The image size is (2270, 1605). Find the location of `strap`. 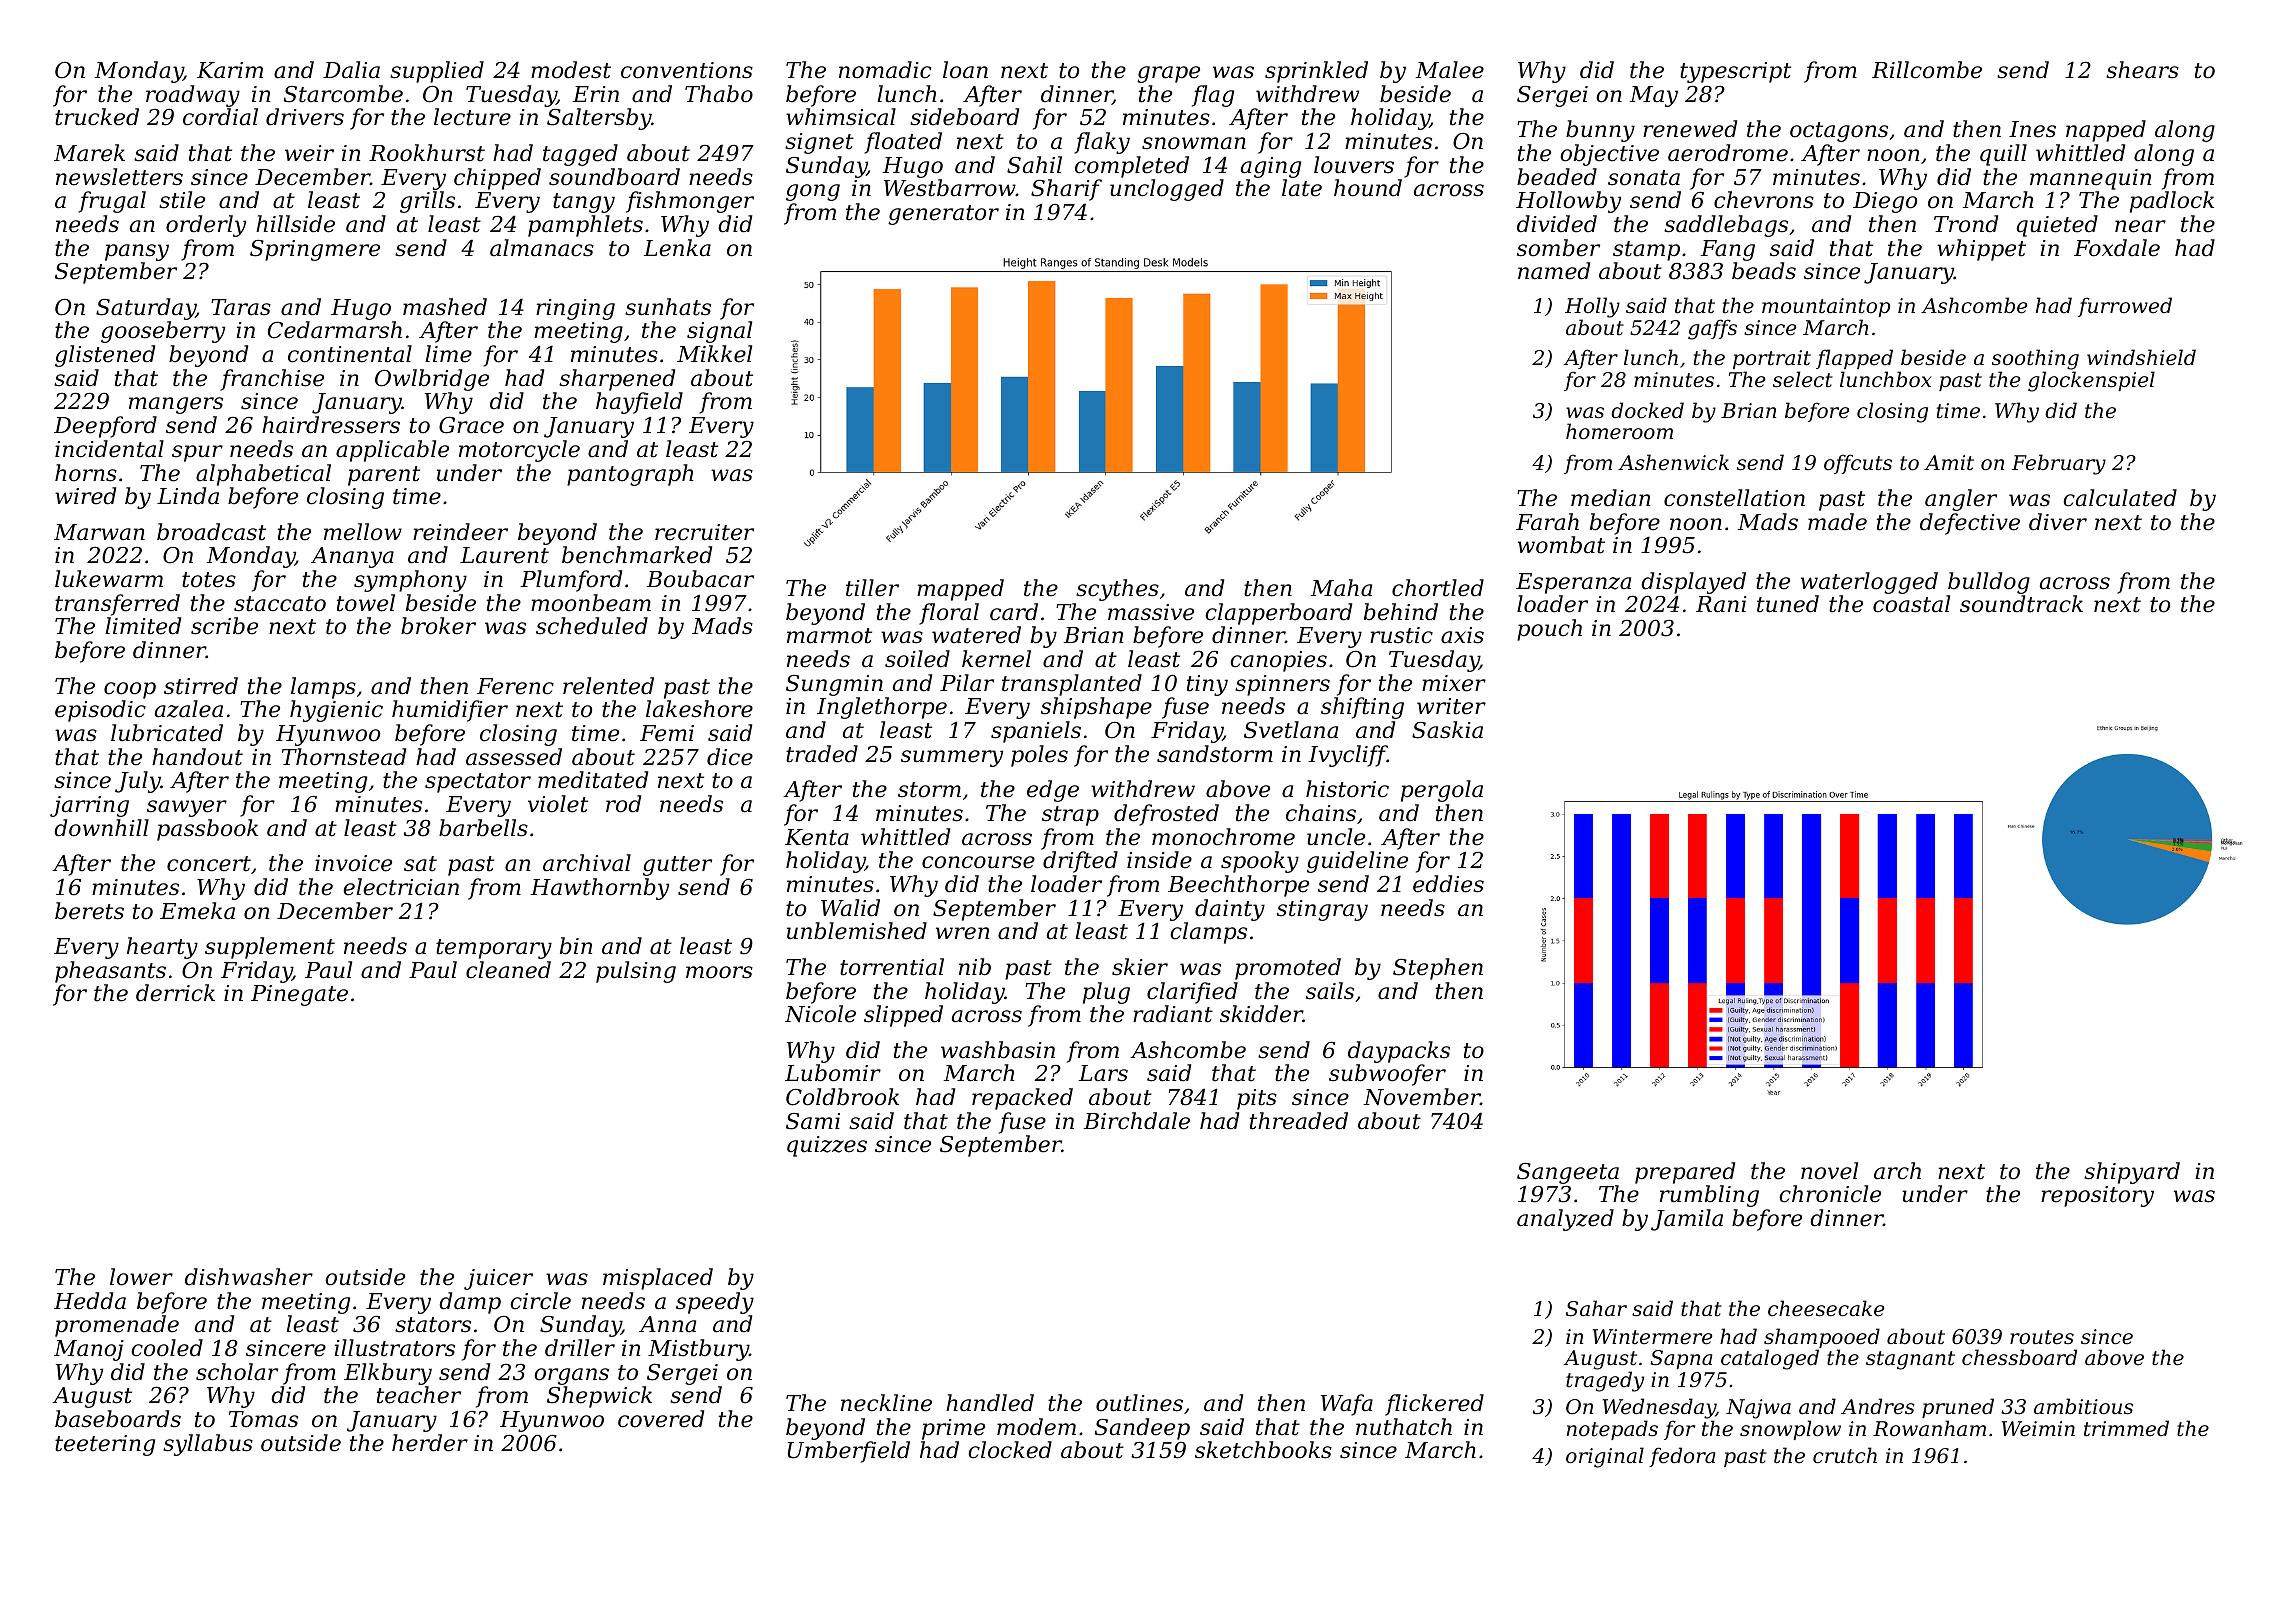

strap is located at coordinates (1070, 816).
